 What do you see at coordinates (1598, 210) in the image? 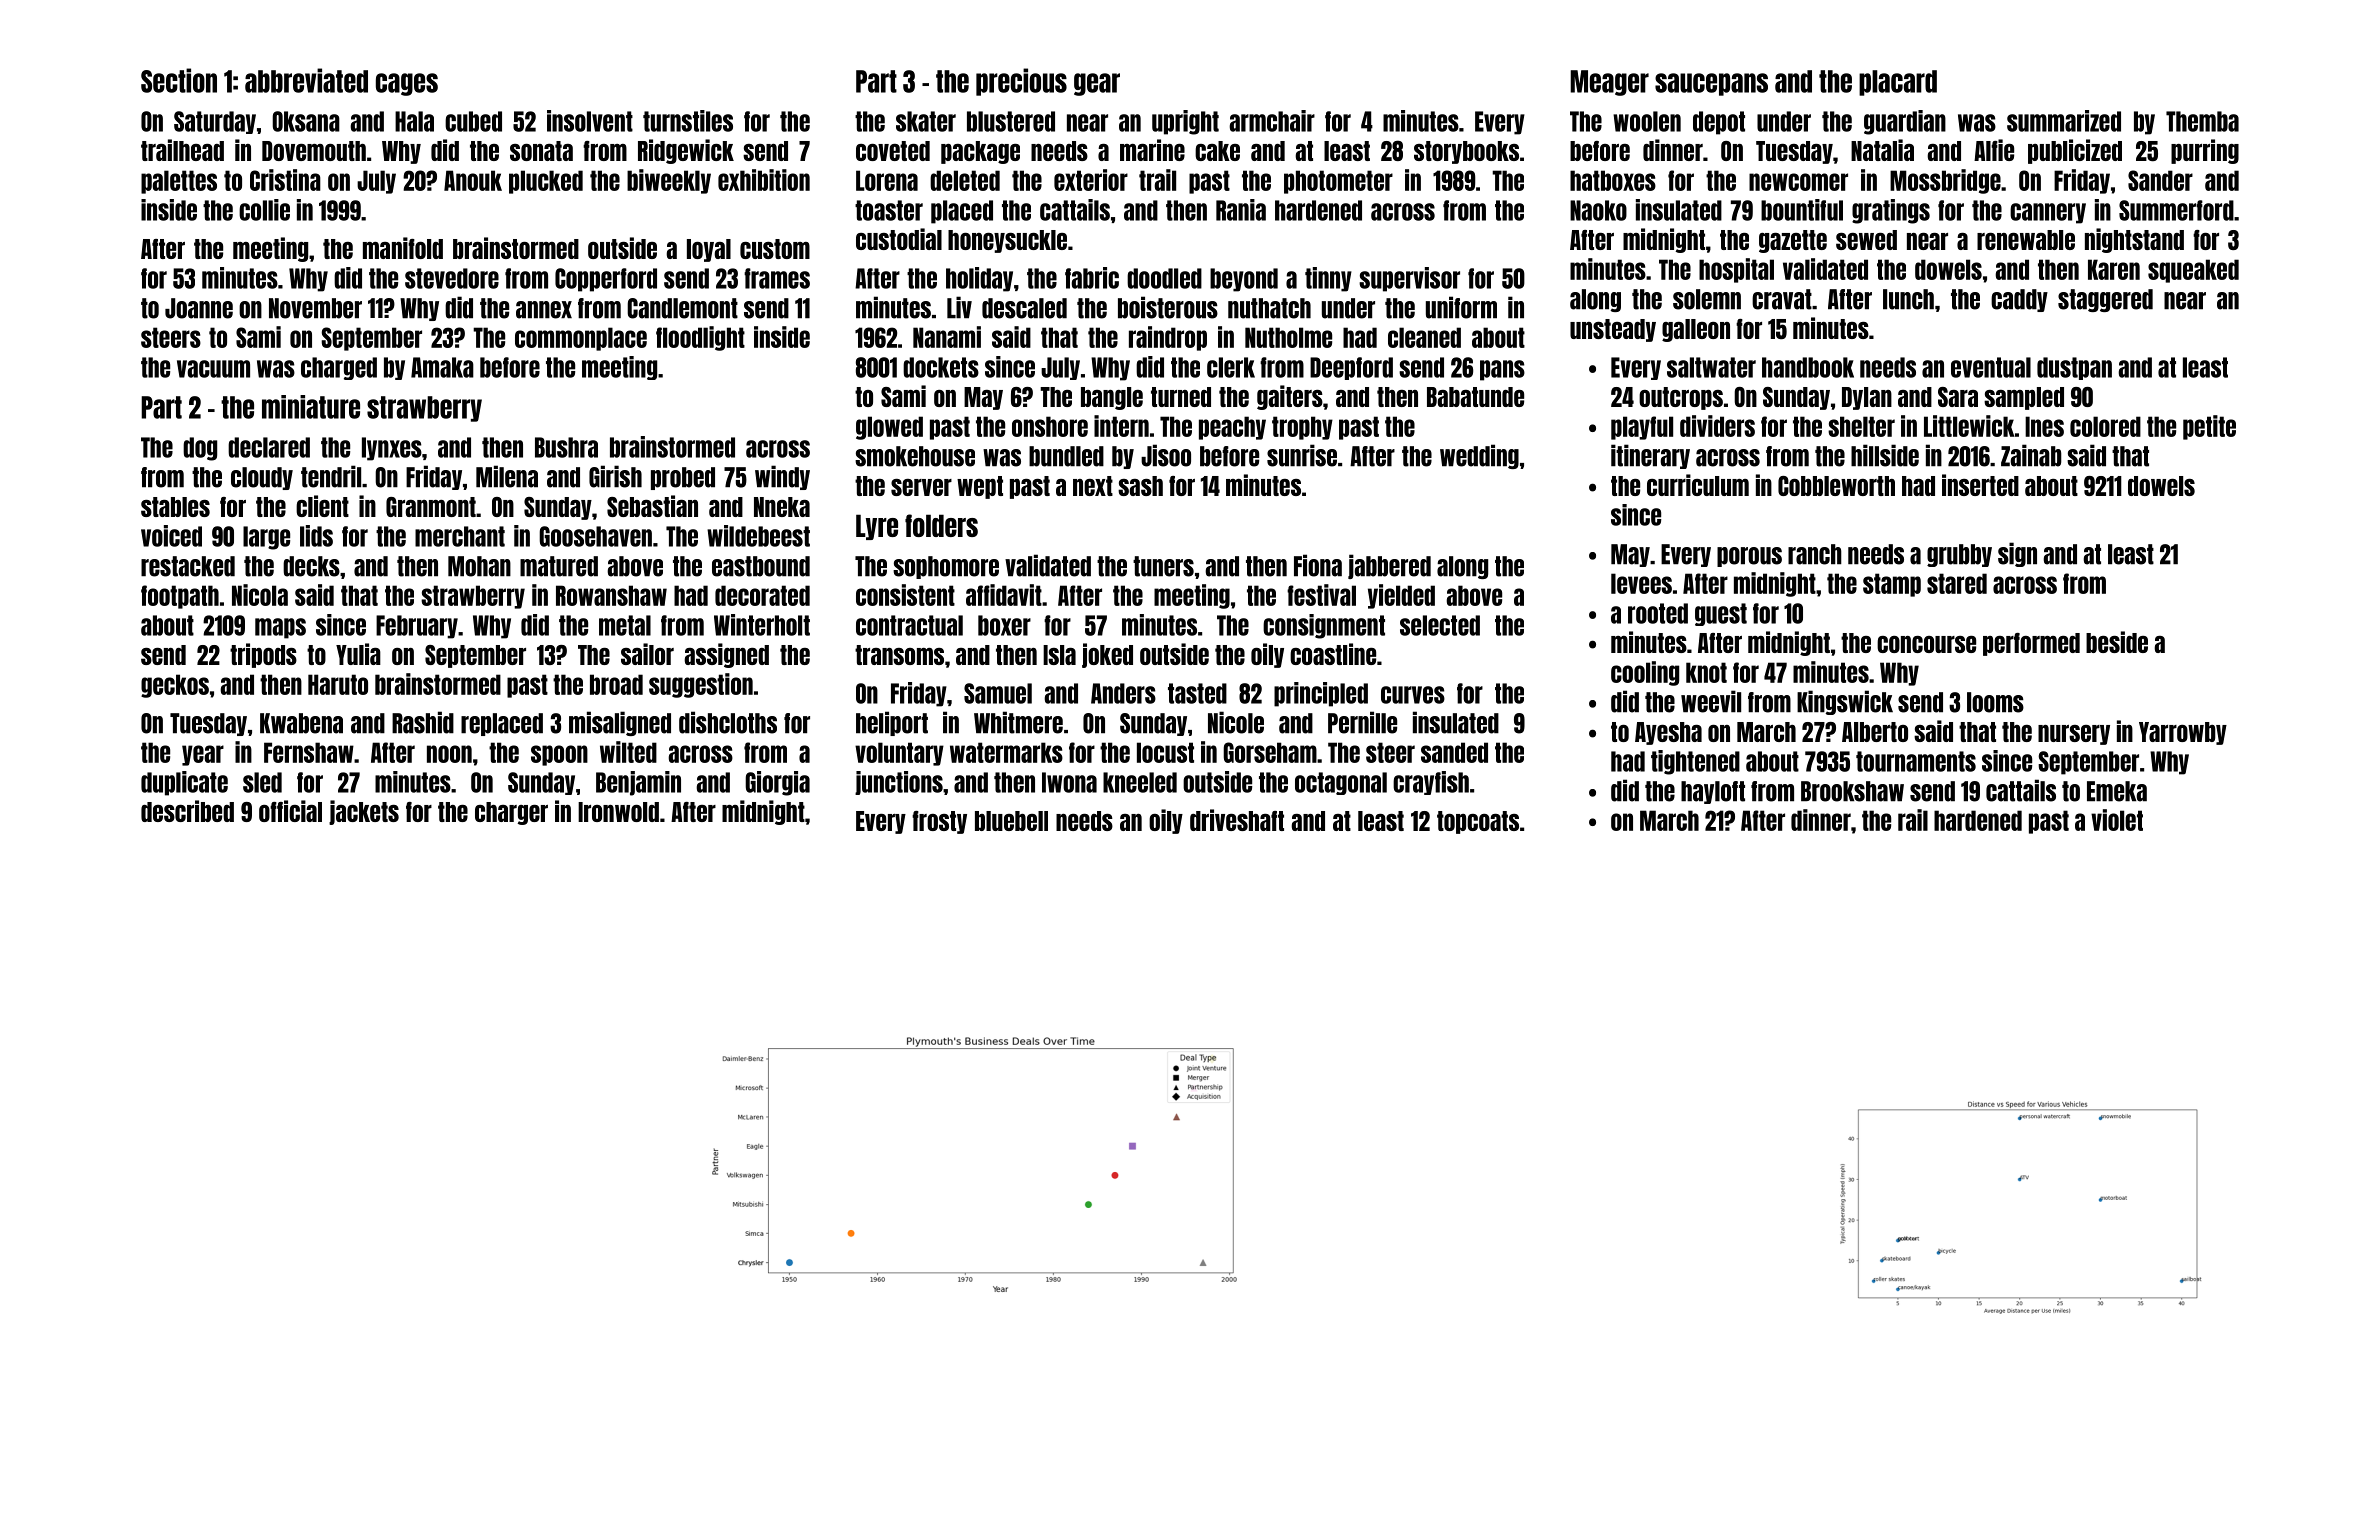
I see `Naoko` at bounding box center [1598, 210].
